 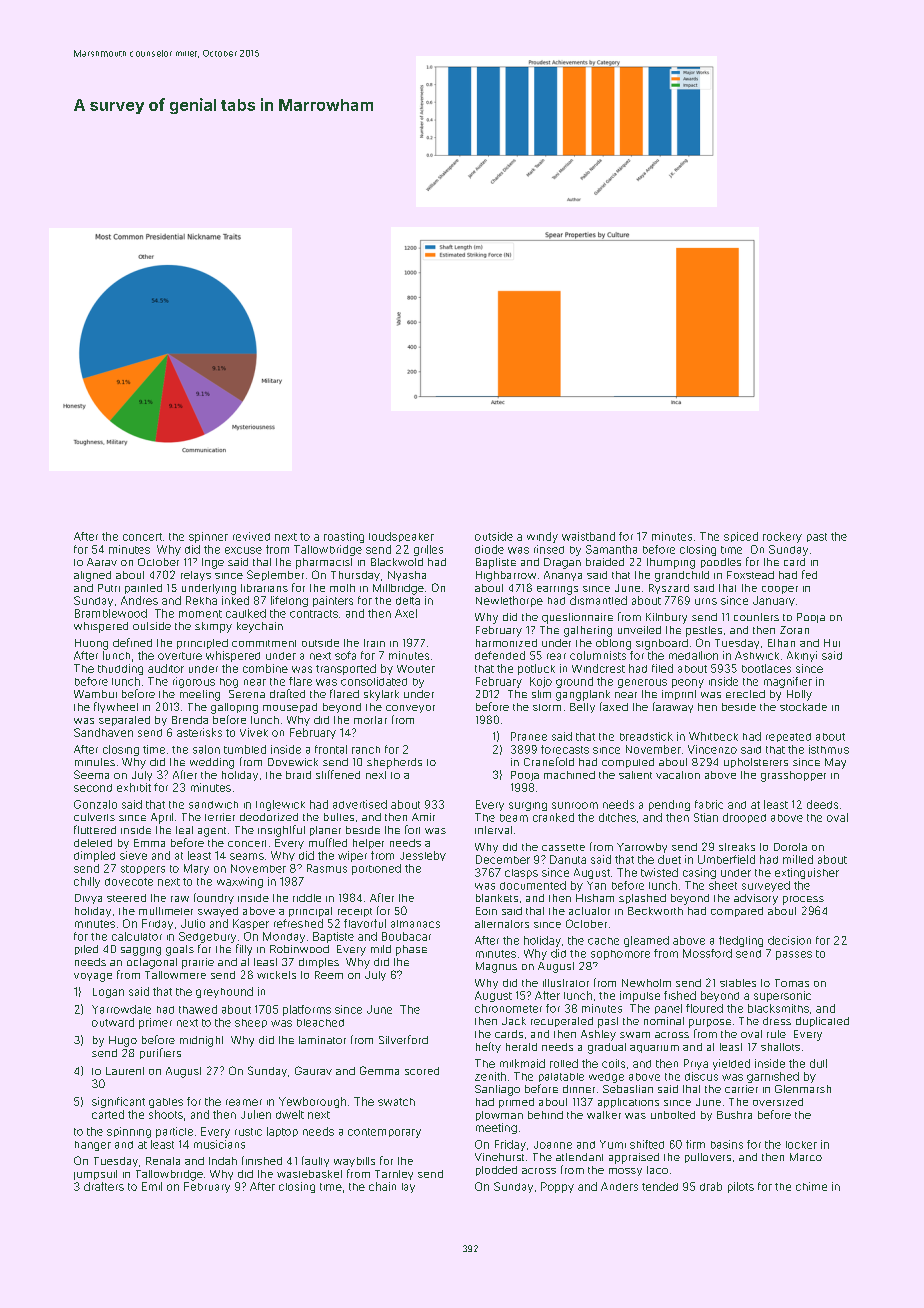 What do you see at coordinates (91, 644) in the page?
I see `Huong` at bounding box center [91, 644].
